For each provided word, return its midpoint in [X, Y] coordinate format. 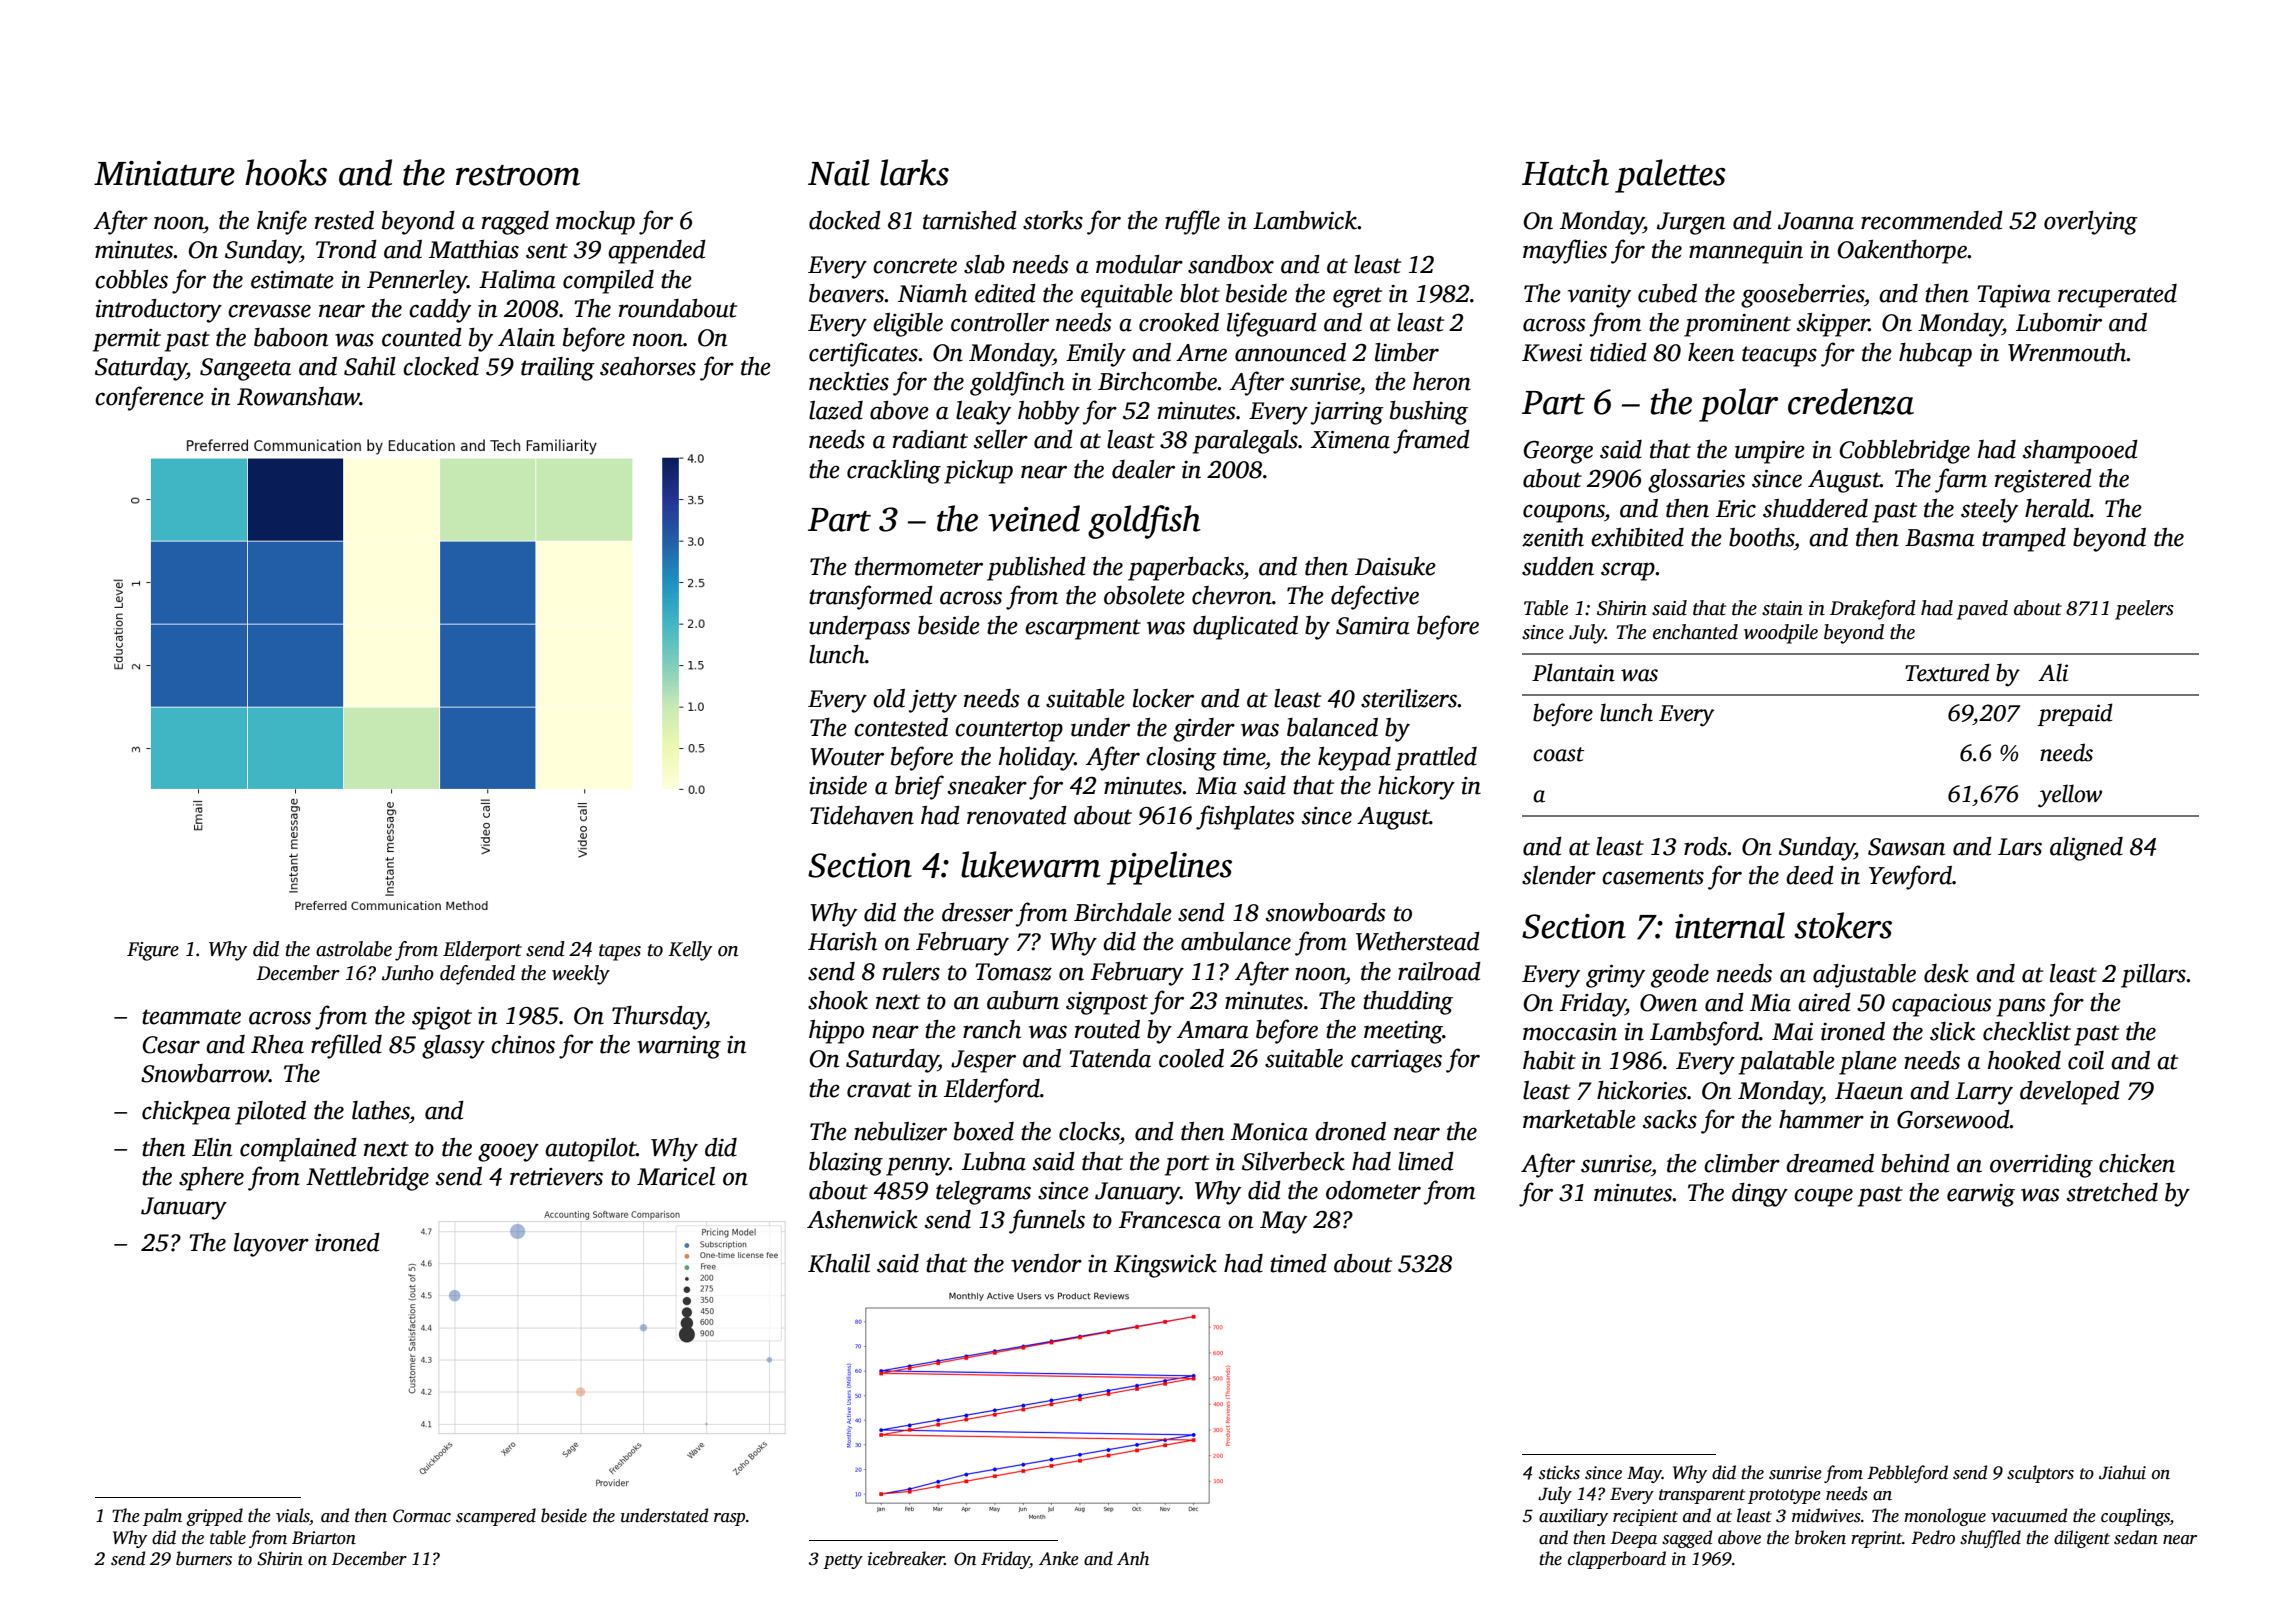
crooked [1179, 322]
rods [1705, 846]
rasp [729, 1519]
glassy [453, 1047]
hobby [1049, 413]
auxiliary [1573, 1517]
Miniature [164, 173]
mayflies [1565, 251]
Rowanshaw [298, 396]
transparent [1702, 1496]
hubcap [1935, 355]
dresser [977, 912]
